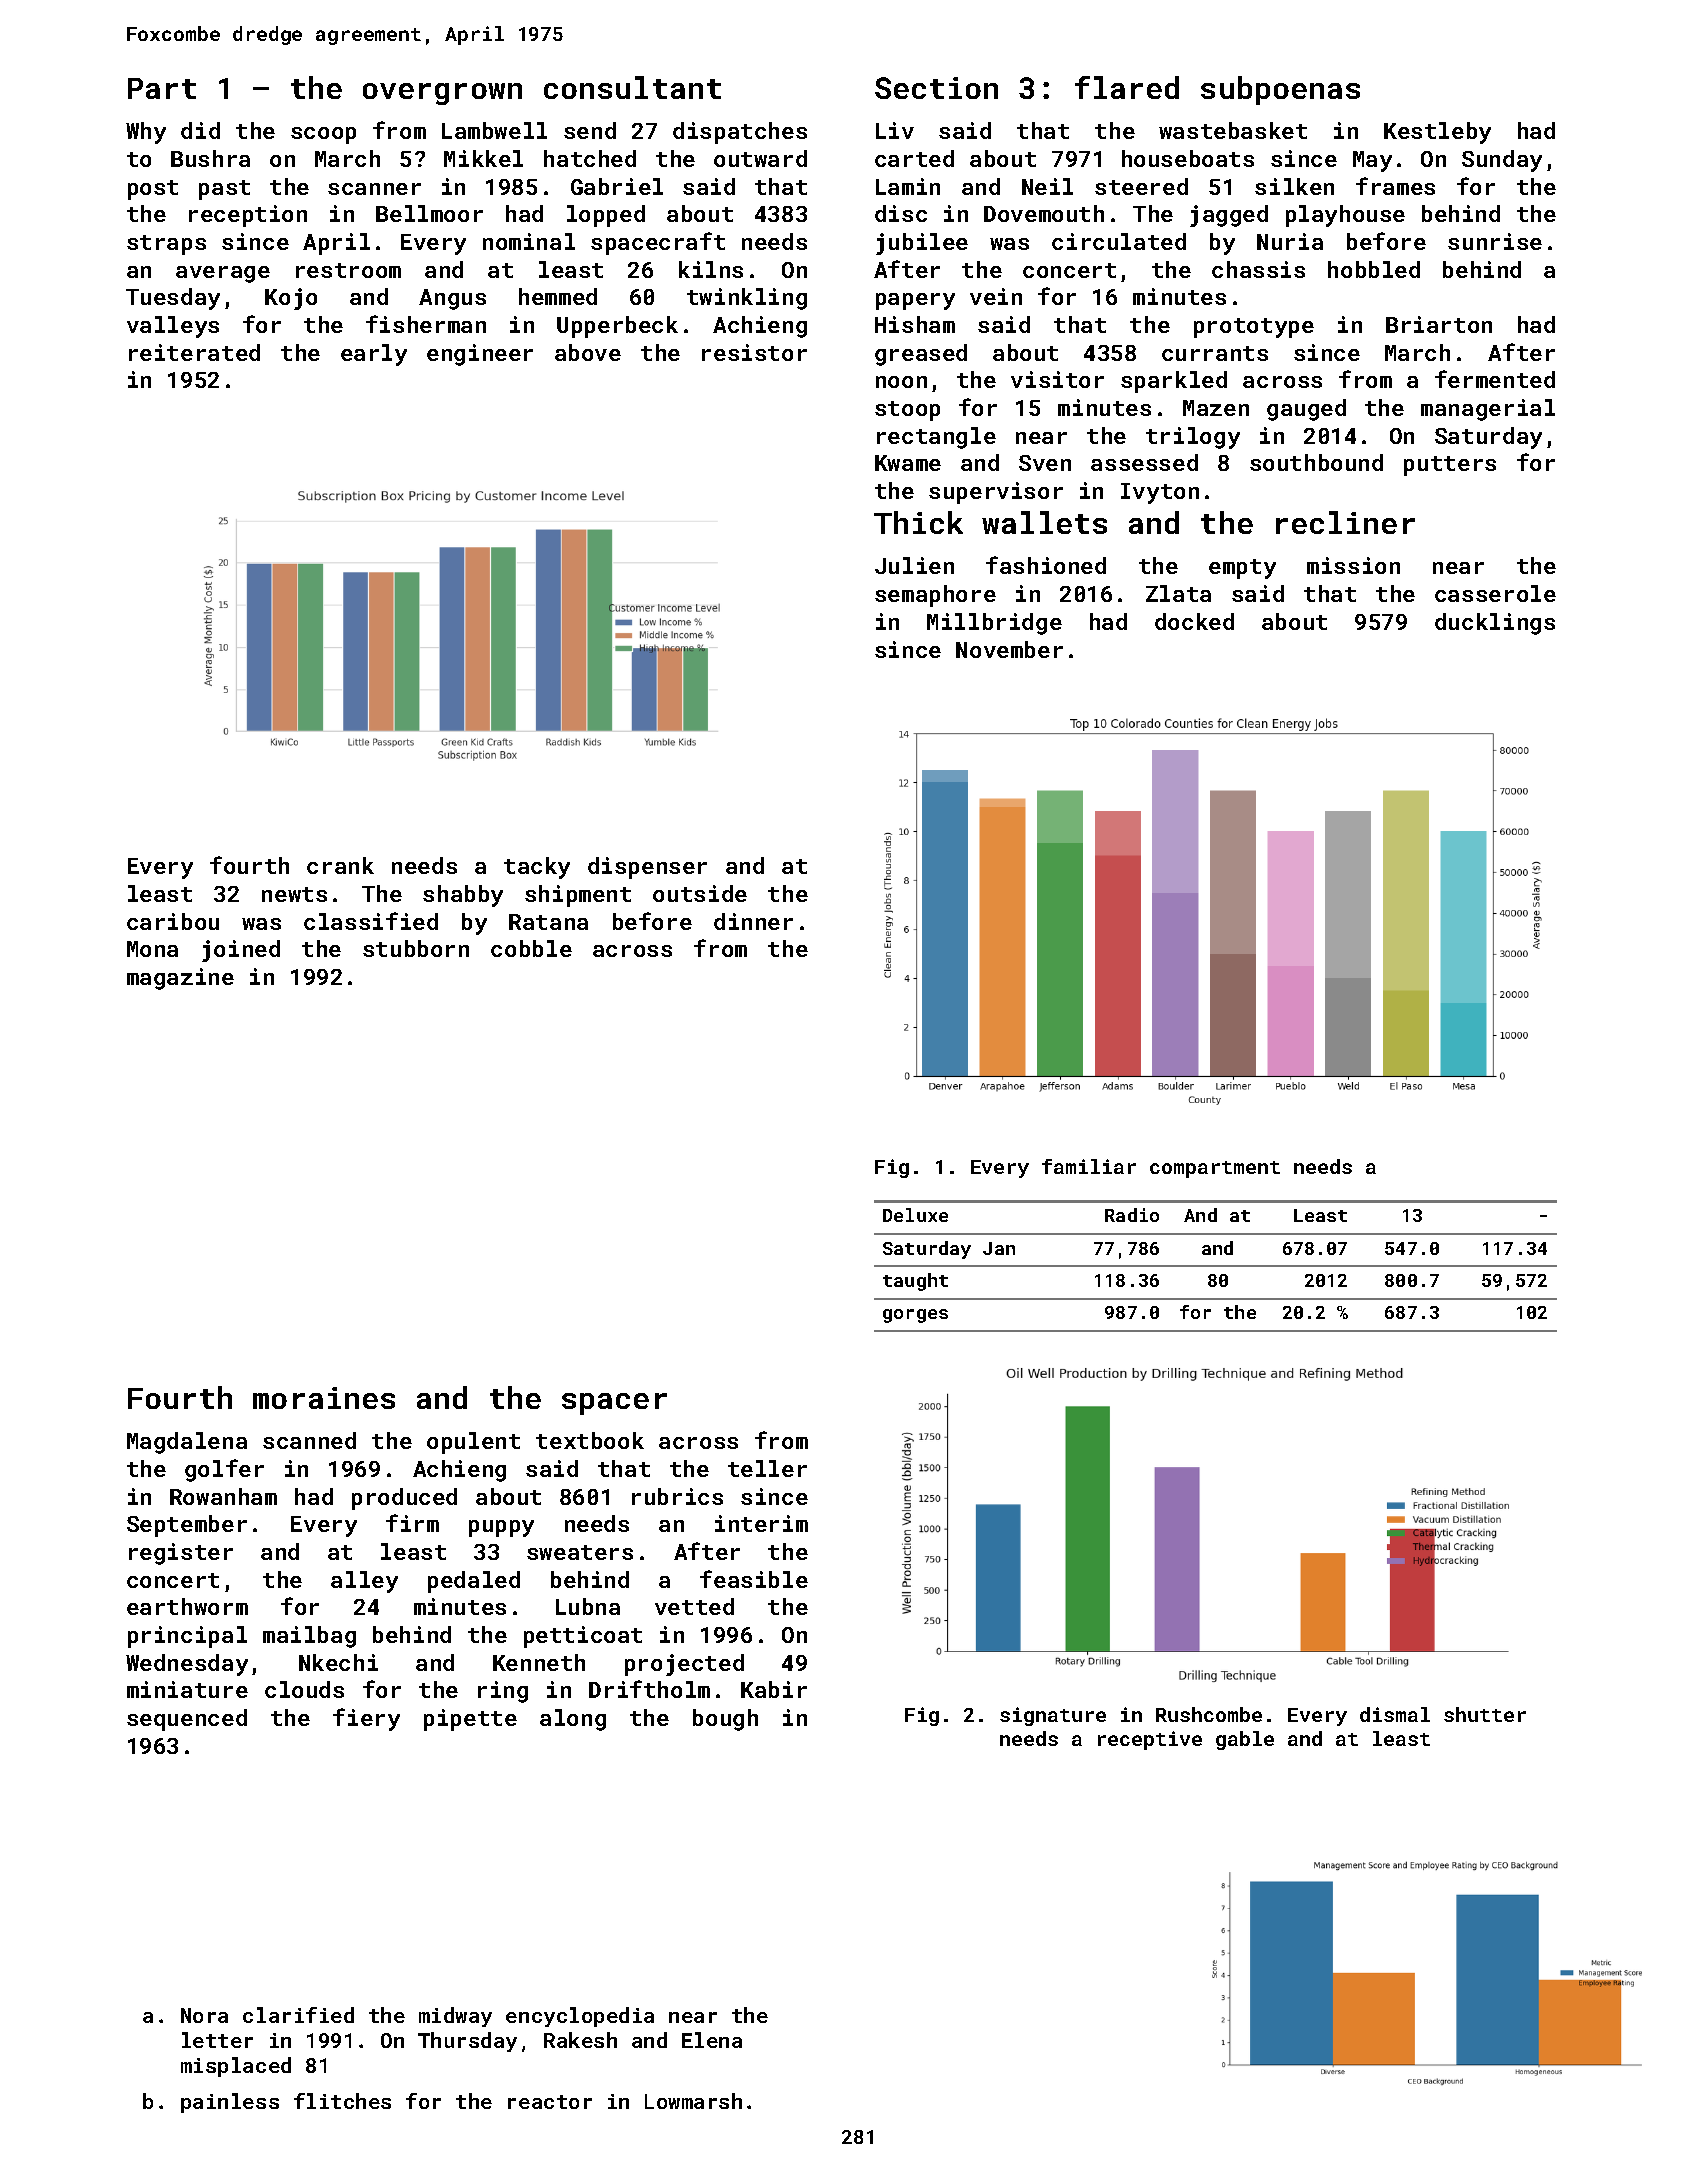 The image size is (1683, 2178). I want to click on joined, so click(241, 951).
